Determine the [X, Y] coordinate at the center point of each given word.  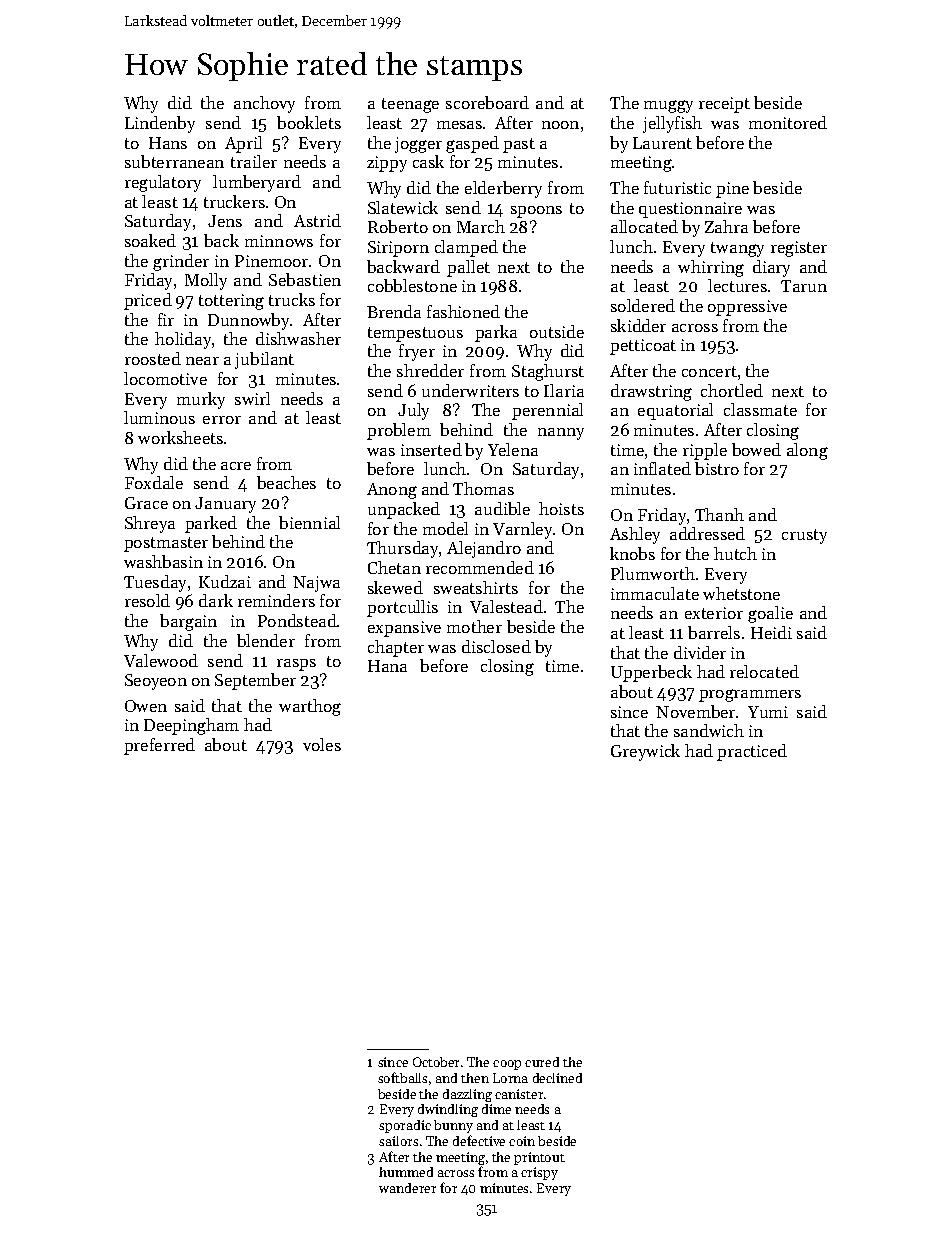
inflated [662, 468]
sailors [398, 1141]
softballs [402, 1077]
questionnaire [690, 210]
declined [557, 1078]
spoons [536, 212]
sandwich [709, 730]
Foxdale [154, 482]
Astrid [317, 220]
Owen [146, 706]
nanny [561, 434]
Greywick [645, 752]
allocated [644, 226]
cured [542, 1062]
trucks [292, 299]
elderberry [503, 189]
